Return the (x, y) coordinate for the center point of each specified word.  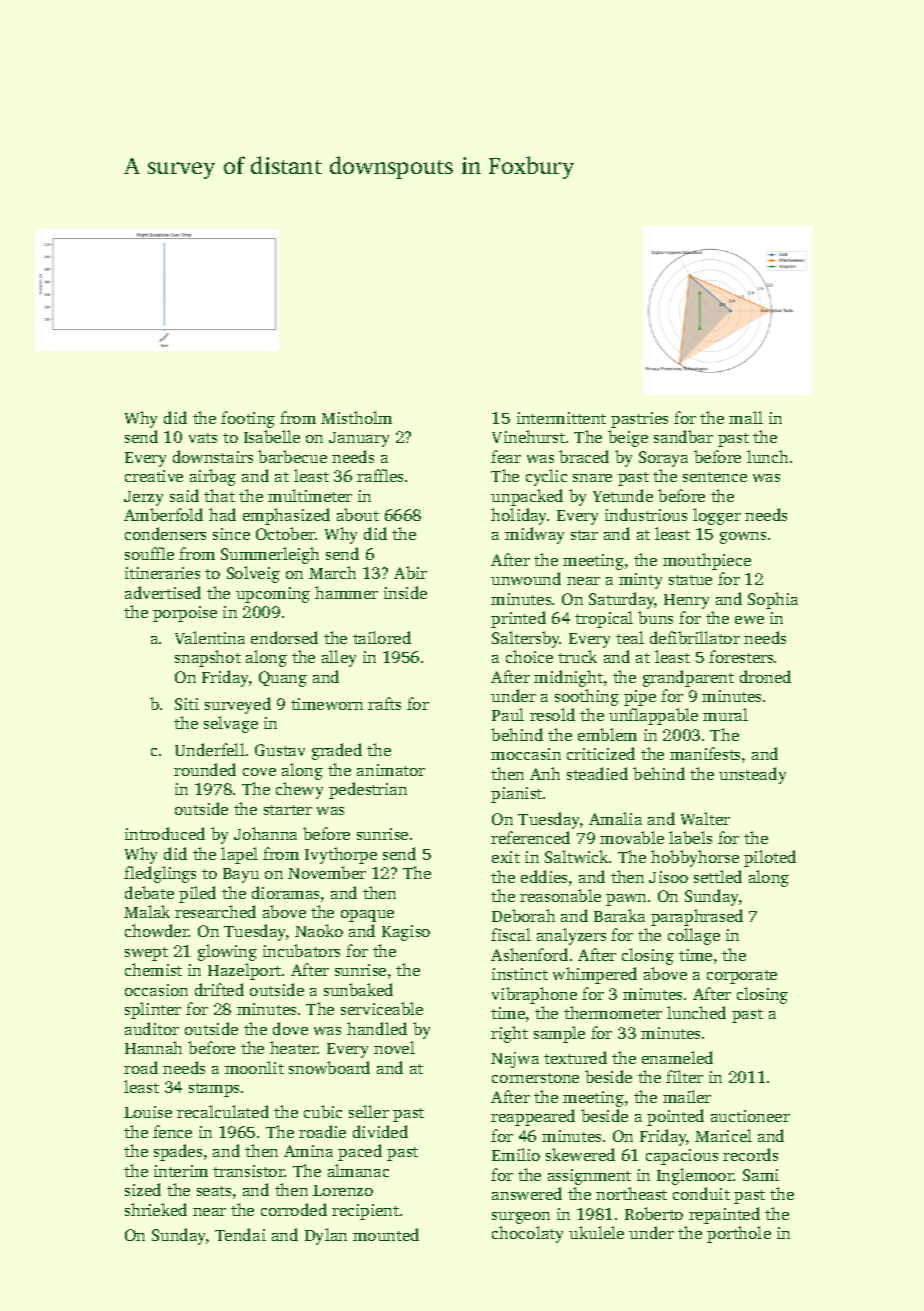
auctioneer (750, 1116)
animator (391, 770)
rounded (205, 769)
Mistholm (356, 417)
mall (746, 417)
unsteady (752, 775)
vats (203, 438)
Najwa (515, 1060)
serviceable (382, 1008)
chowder (157, 930)
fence (172, 1131)
